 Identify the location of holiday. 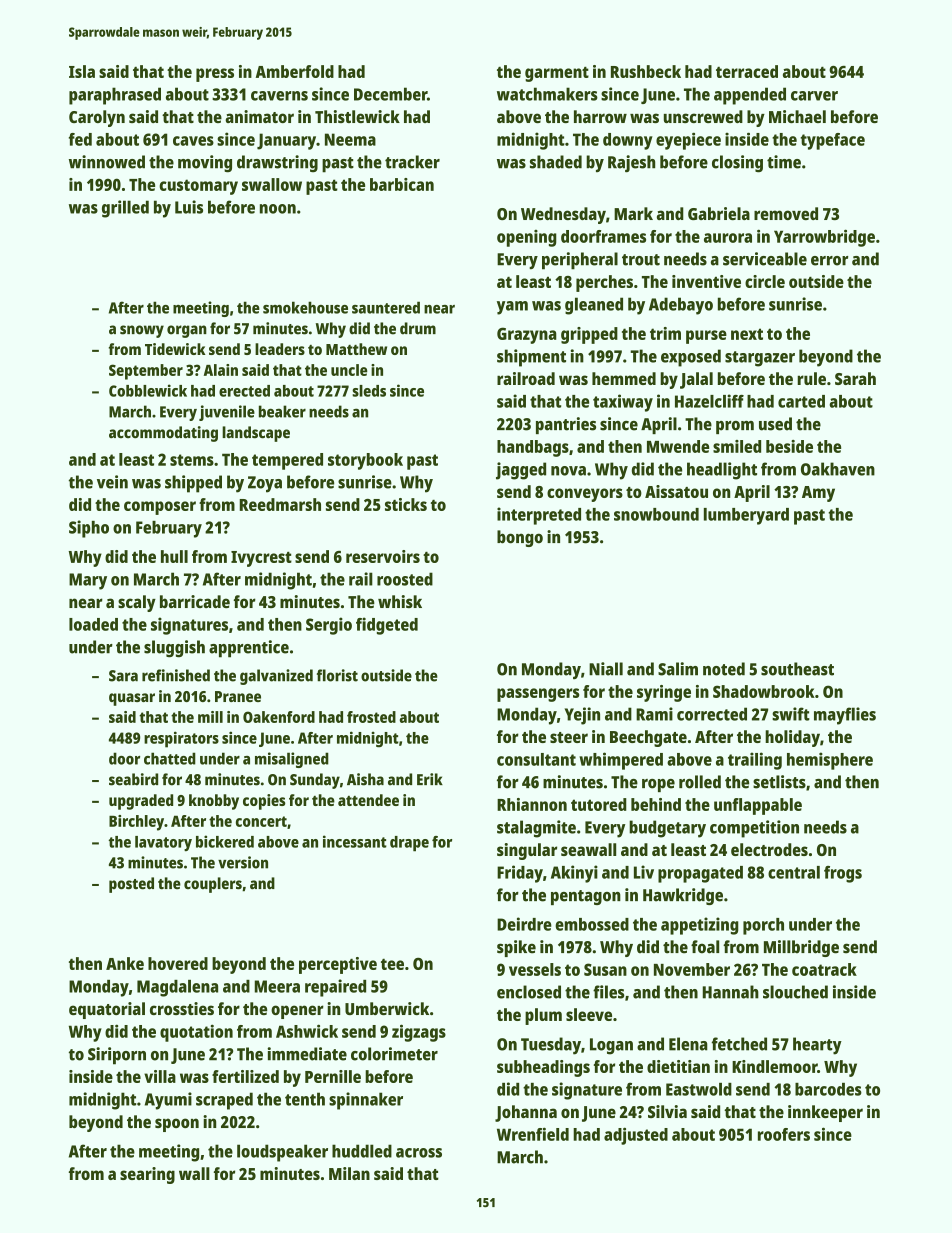
(792, 738).
